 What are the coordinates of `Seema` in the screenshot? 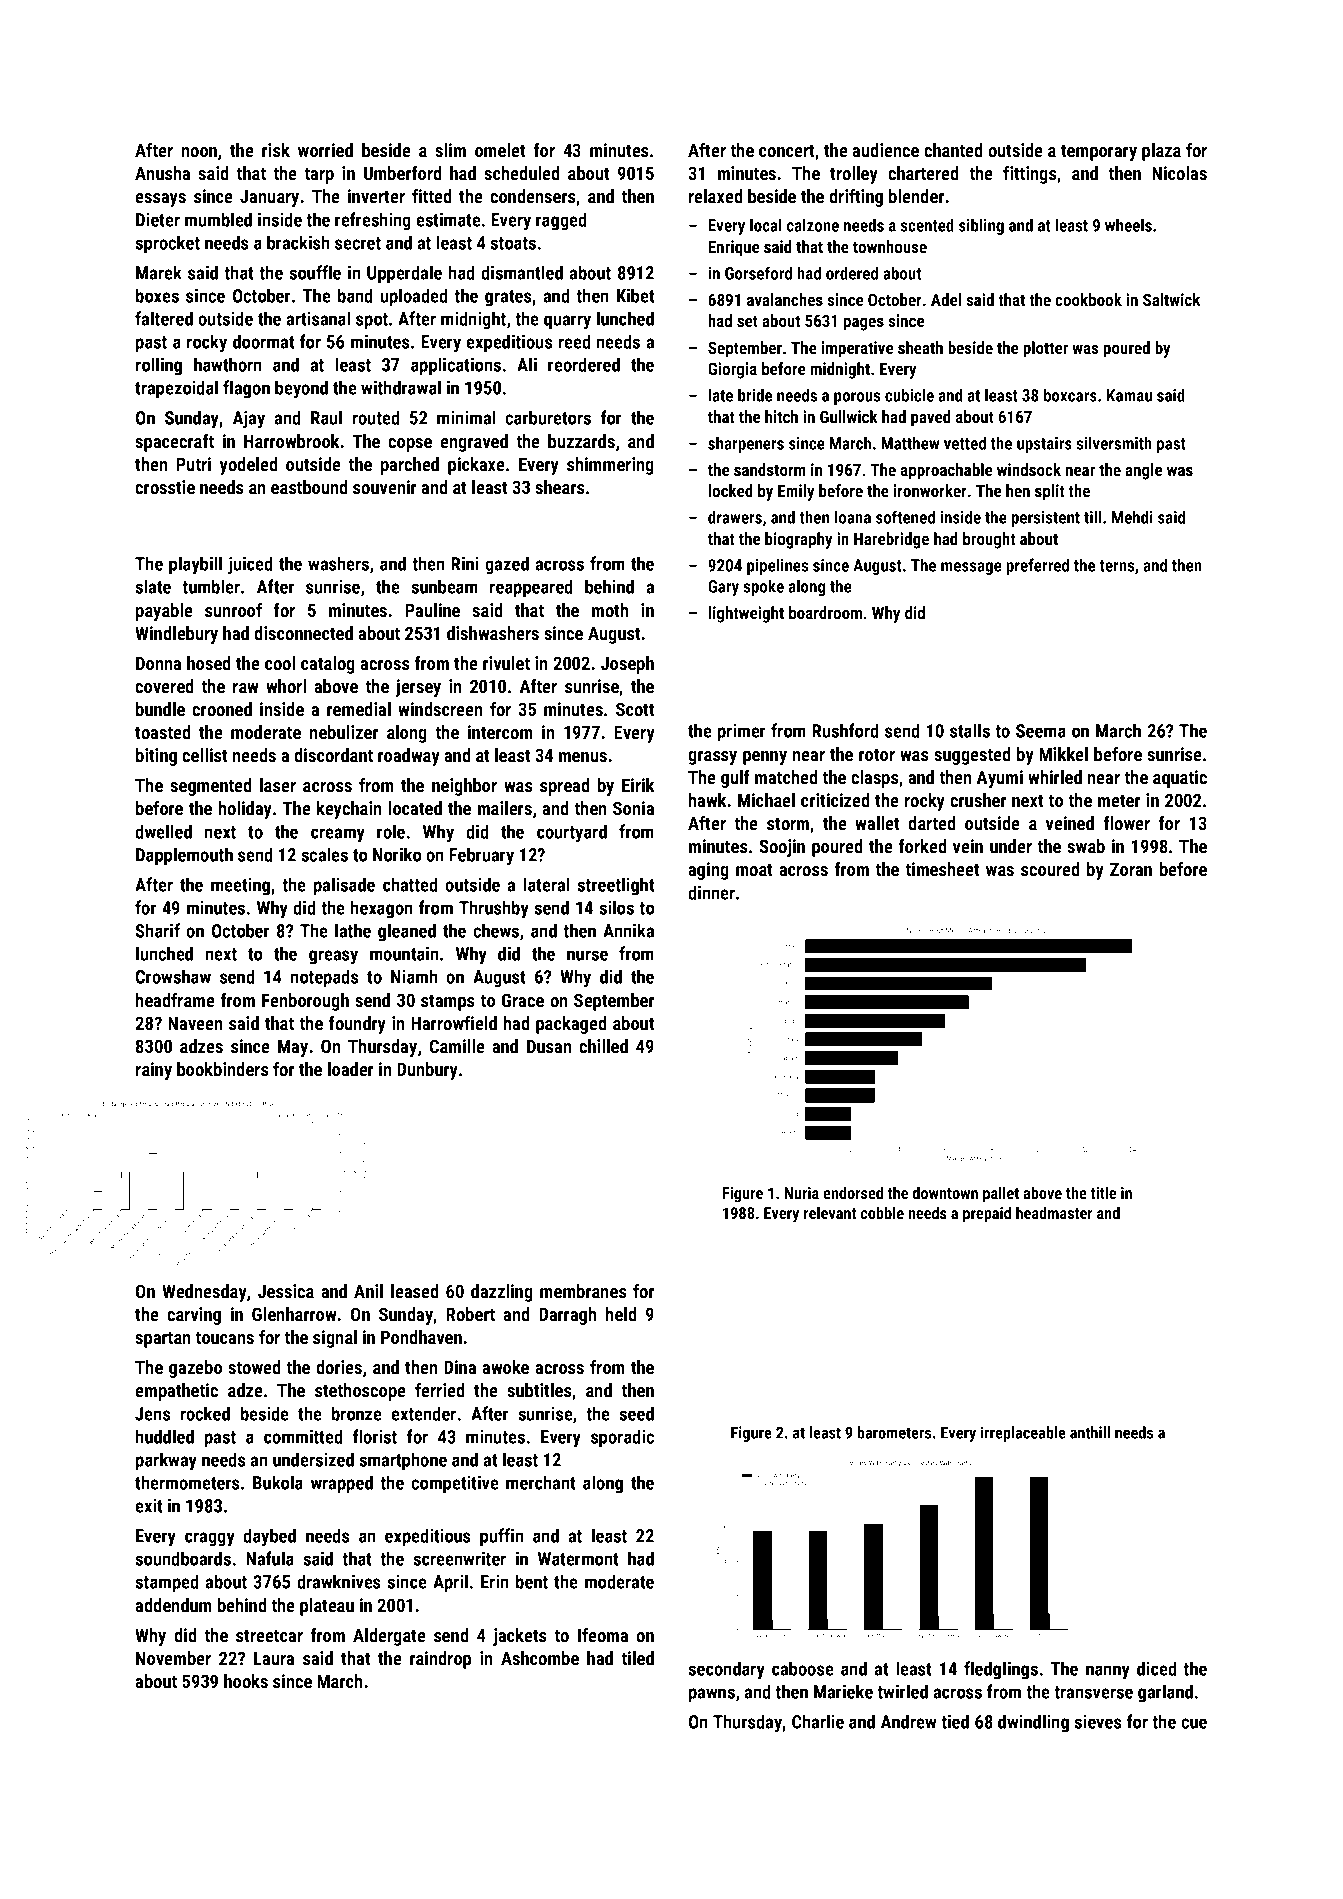 It's located at (1041, 731).
